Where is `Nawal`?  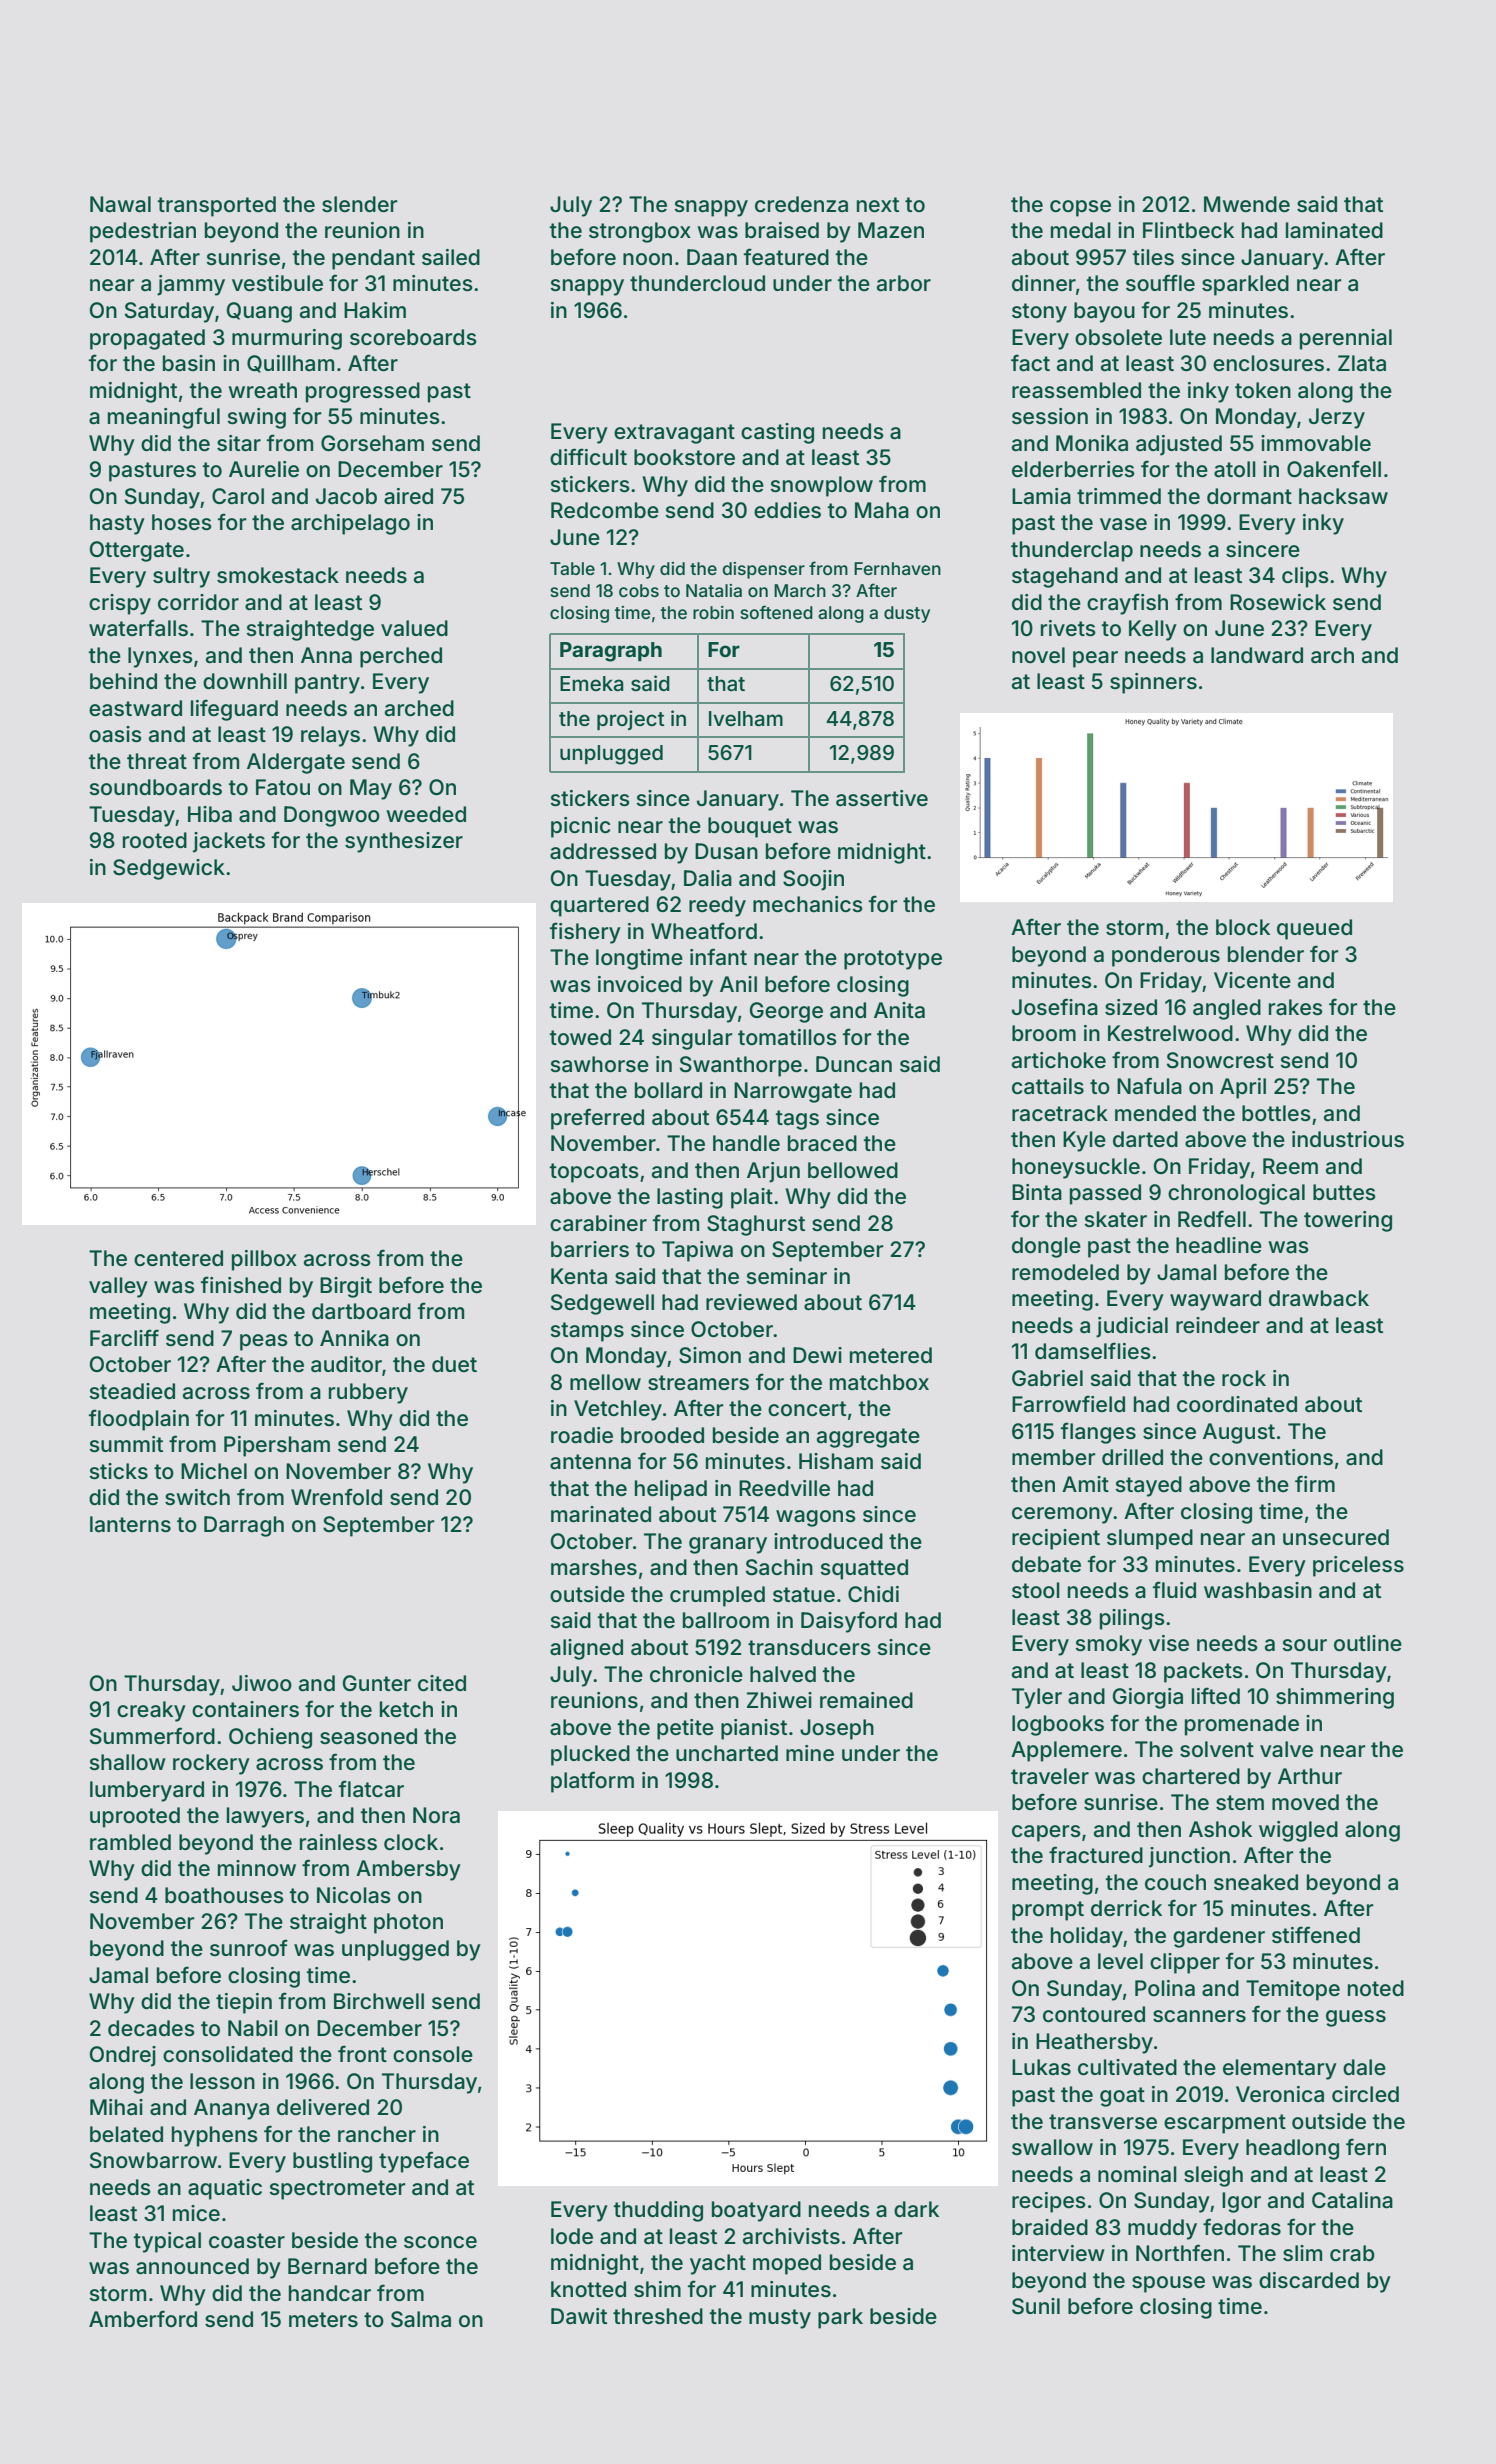
Nawal is located at coordinates (120, 204).
